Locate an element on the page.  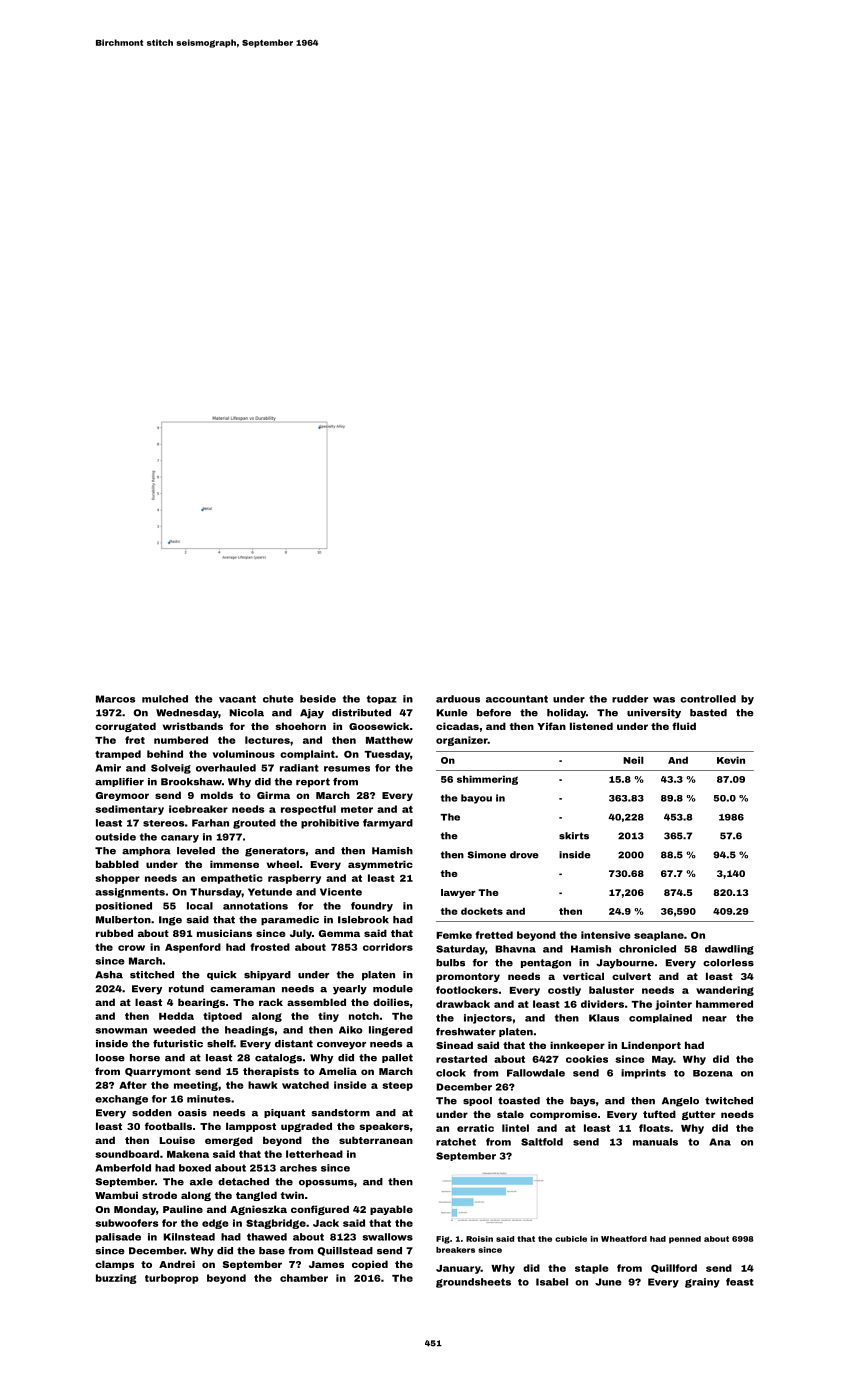
chamber is located at coordinates (304, 1278).
